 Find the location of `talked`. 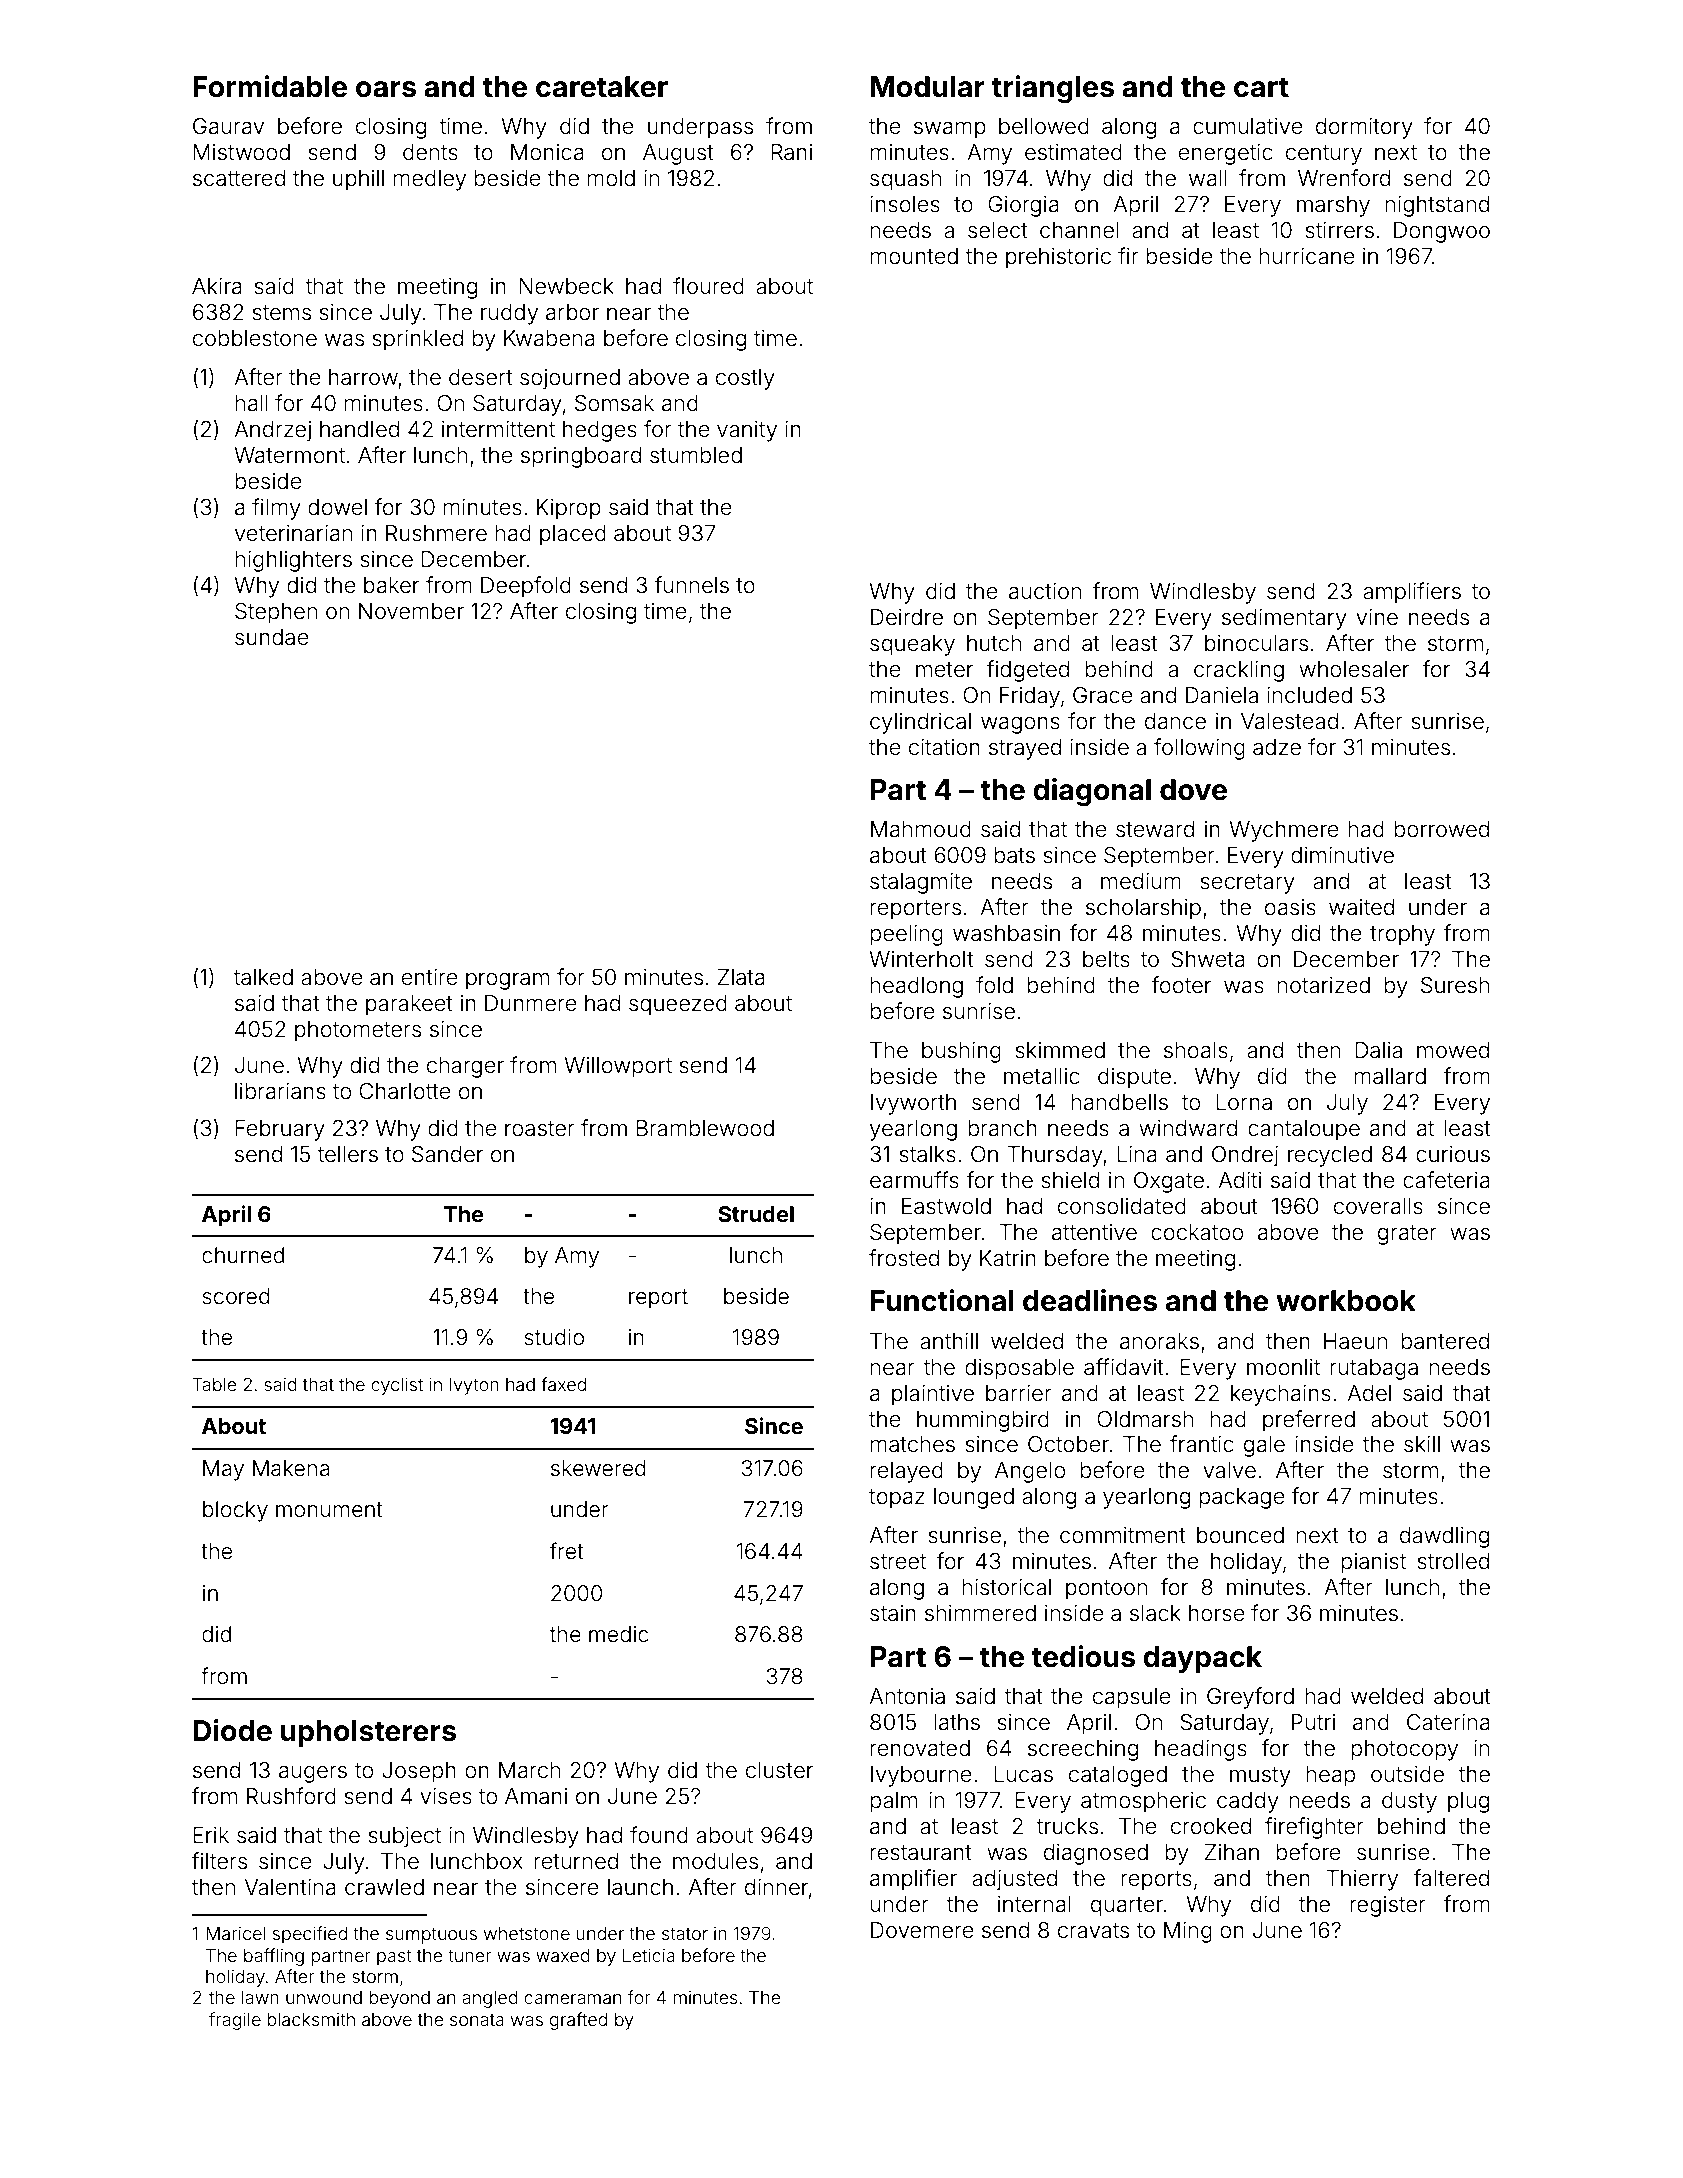

talked is located at coordinates (263, 977).
